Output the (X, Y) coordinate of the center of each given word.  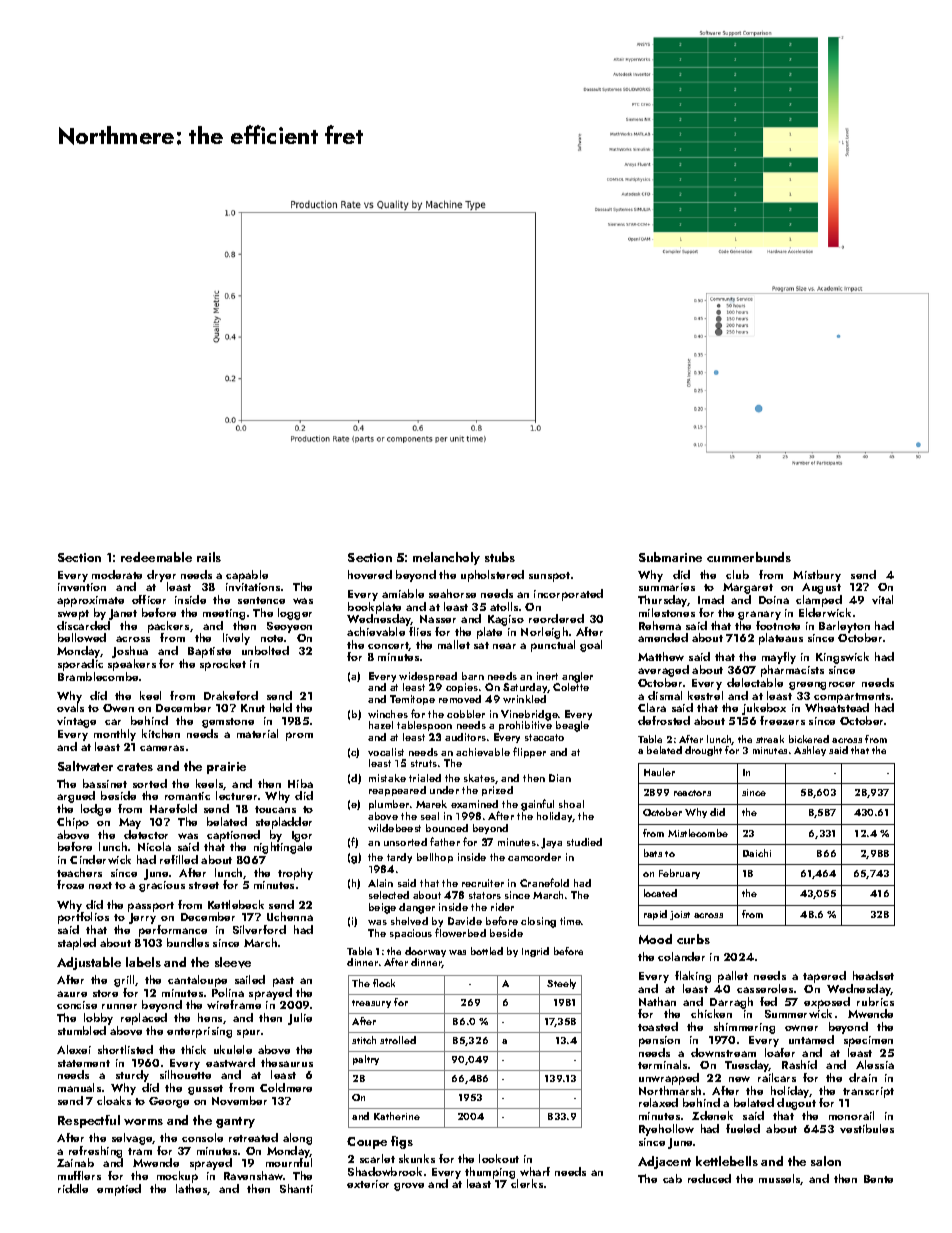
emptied (119, 1190)
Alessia (875, 1064)
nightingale (283, 848)
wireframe (234, 1004)
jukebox (764, 709)
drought (703, 751)
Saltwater (85, 766)
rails (209, 557)
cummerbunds (749, 557)
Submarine (670, 557)
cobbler (466, 714)
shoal (571, 804)
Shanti (296, 1188)
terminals (662, 1064)
